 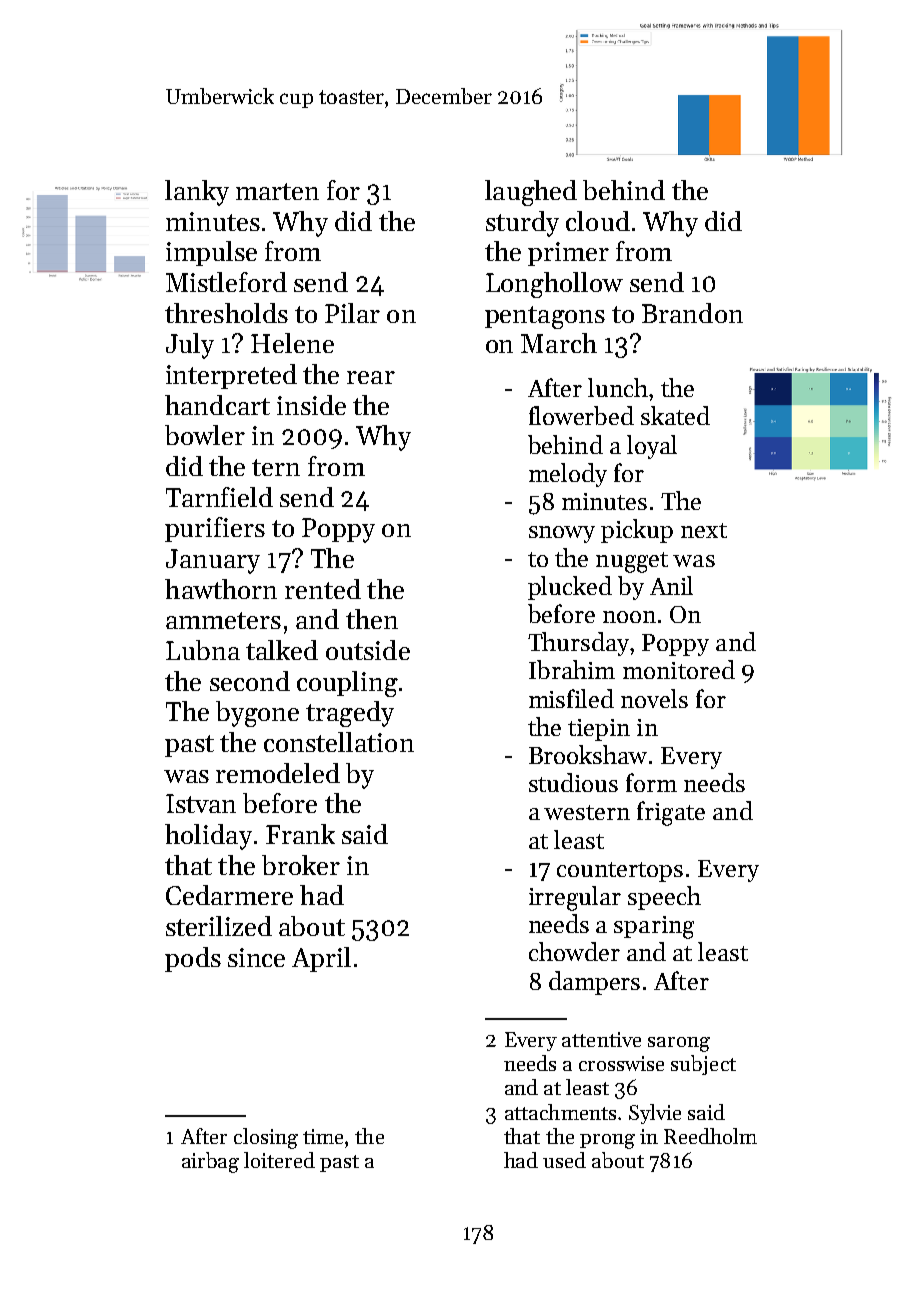 I want to click on Istvan, so click(x=201, y=803).
